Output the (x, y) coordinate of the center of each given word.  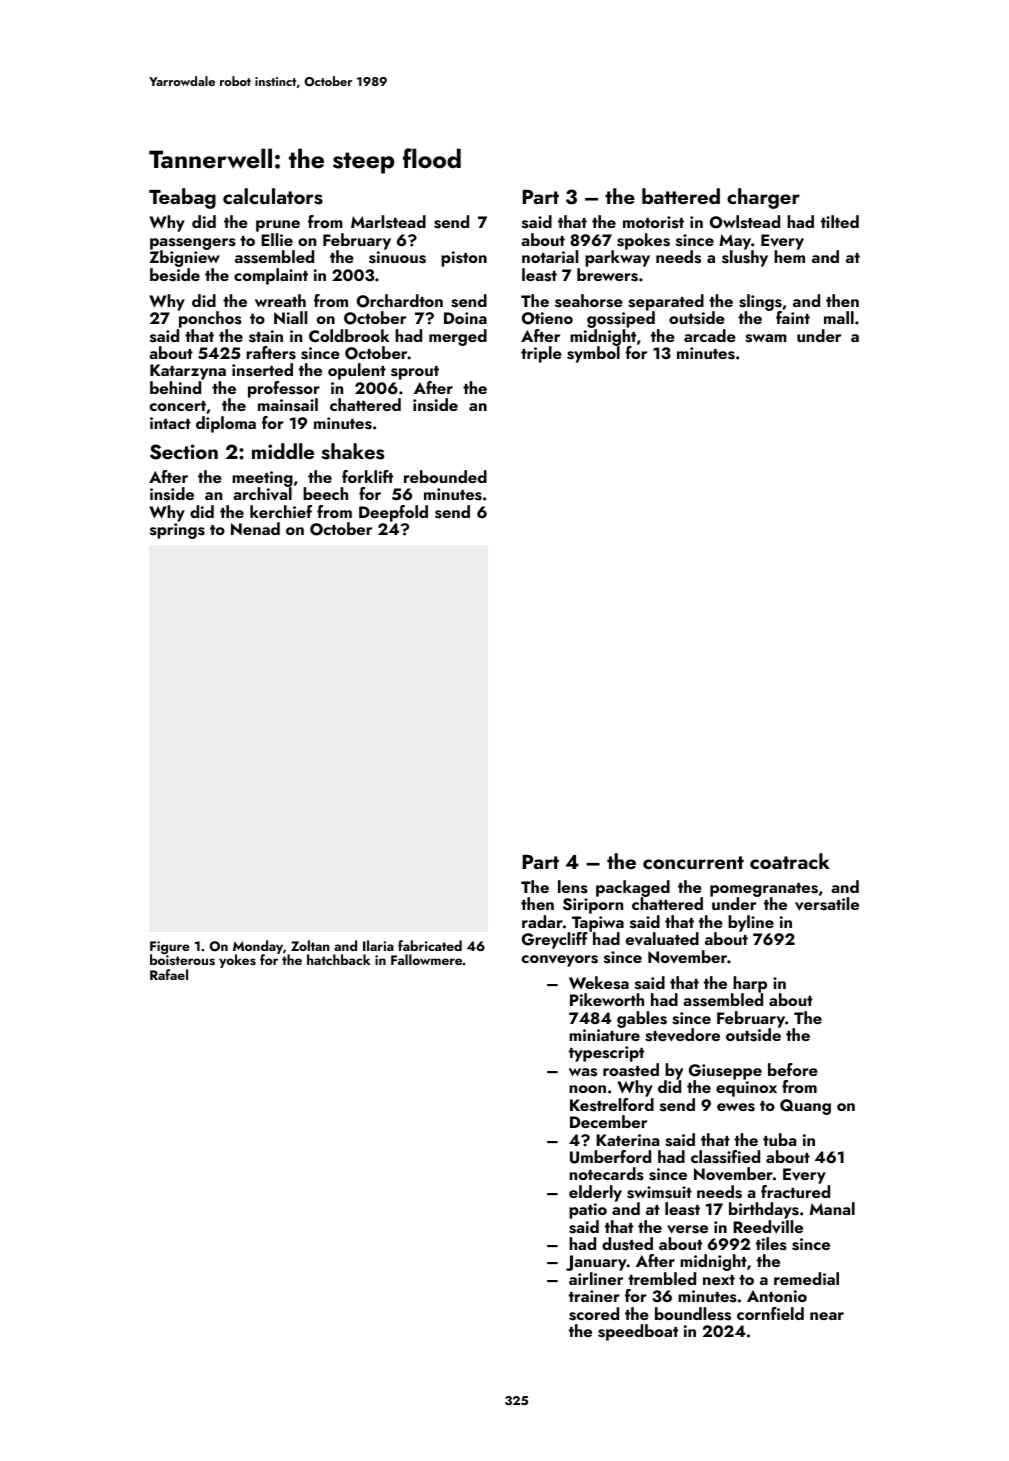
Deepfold (393, 513)
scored (594, 1314)
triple (541, 354)
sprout (415, 373)
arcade (710, 335)
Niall (290, 317)
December (608, 1121)
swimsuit (659, 1192)
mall (839, 317)
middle (283, 451)
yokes (237, 961)
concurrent (693, 862)
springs (177, 531)
